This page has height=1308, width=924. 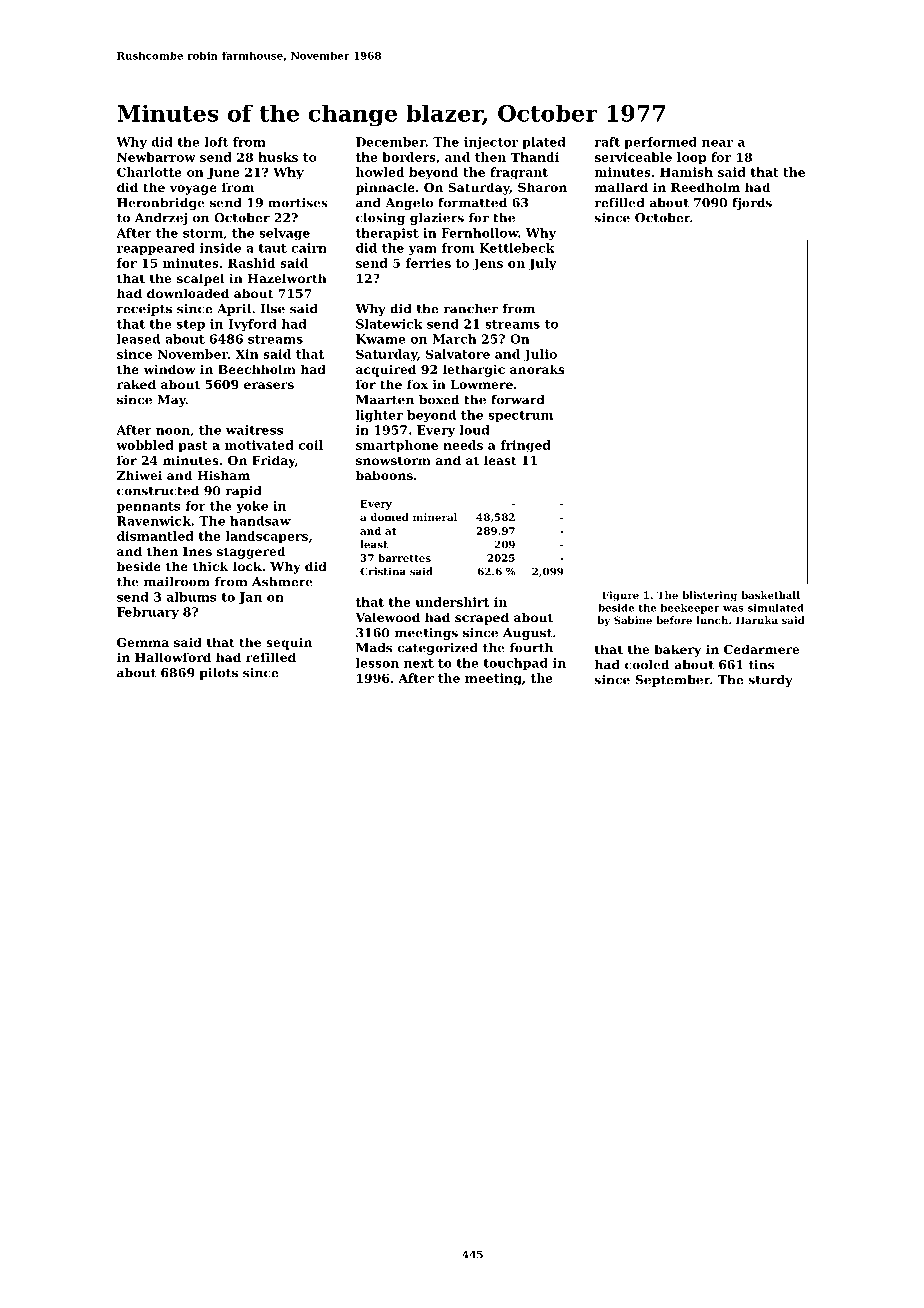 What do you see at coordinates (435, 517) in the page?
I see `mineral` at bounding box center [435, 517].
